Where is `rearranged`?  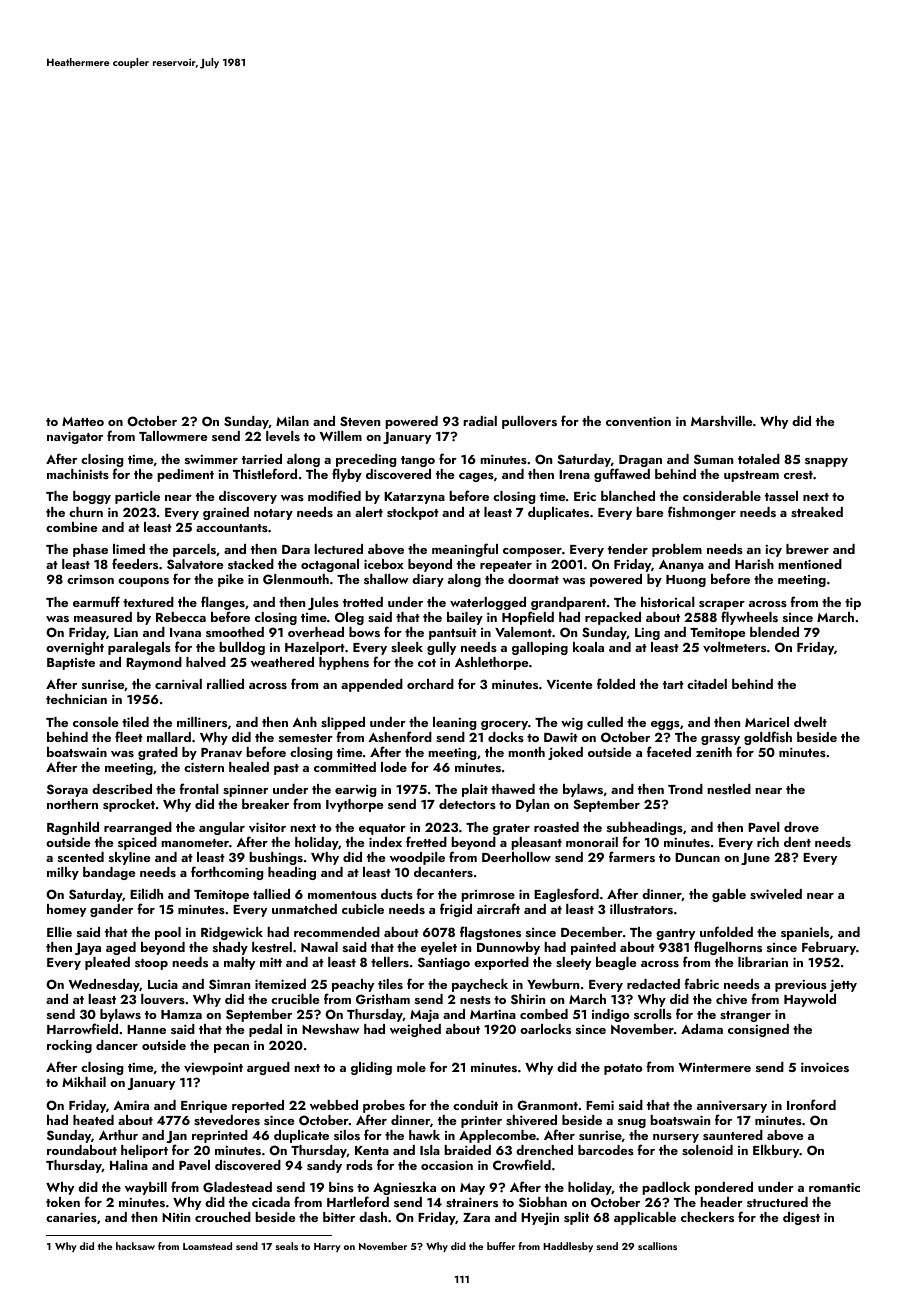 rearranged is located at coordinates (138, 828).
